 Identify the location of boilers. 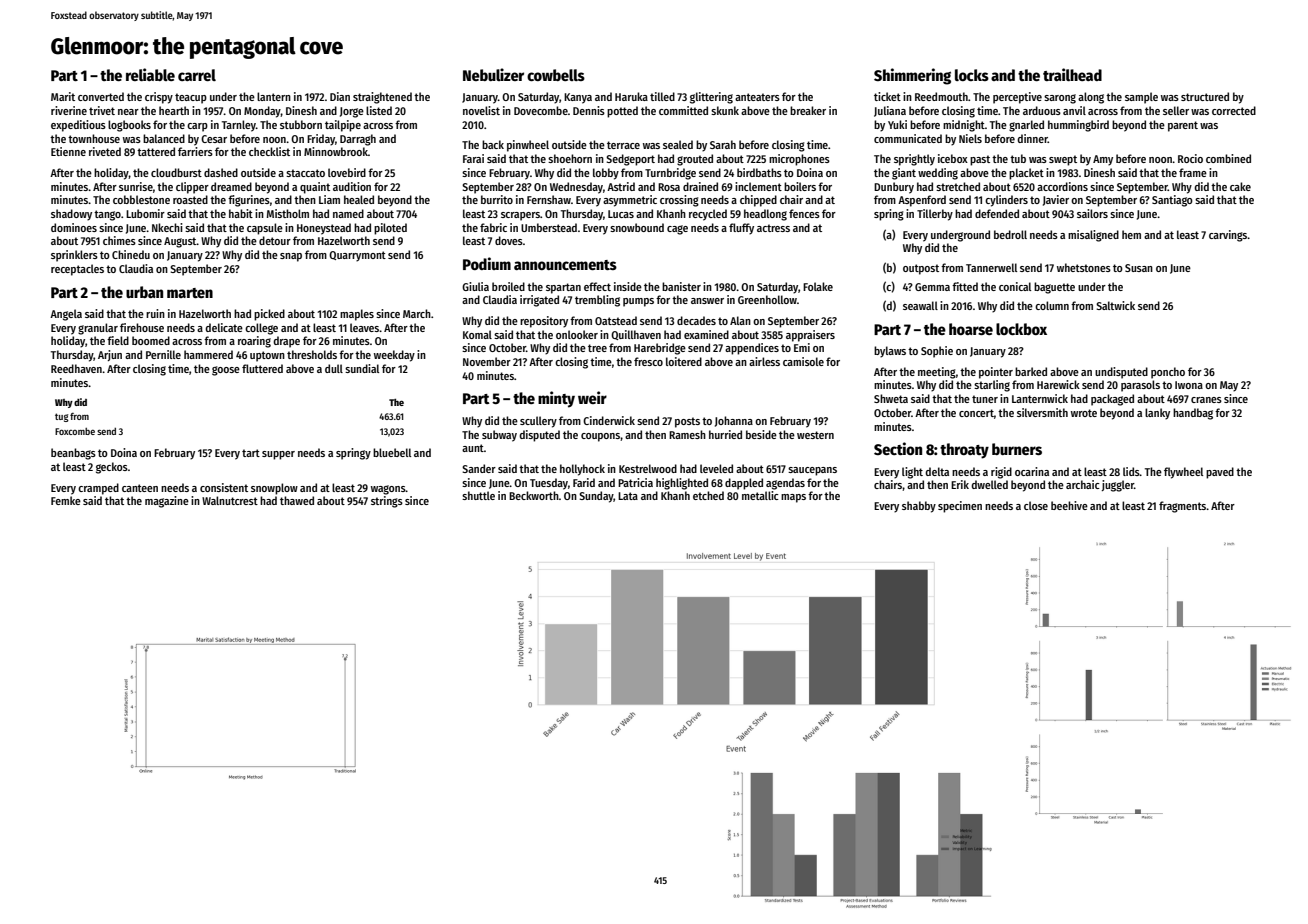
(800, 186).
